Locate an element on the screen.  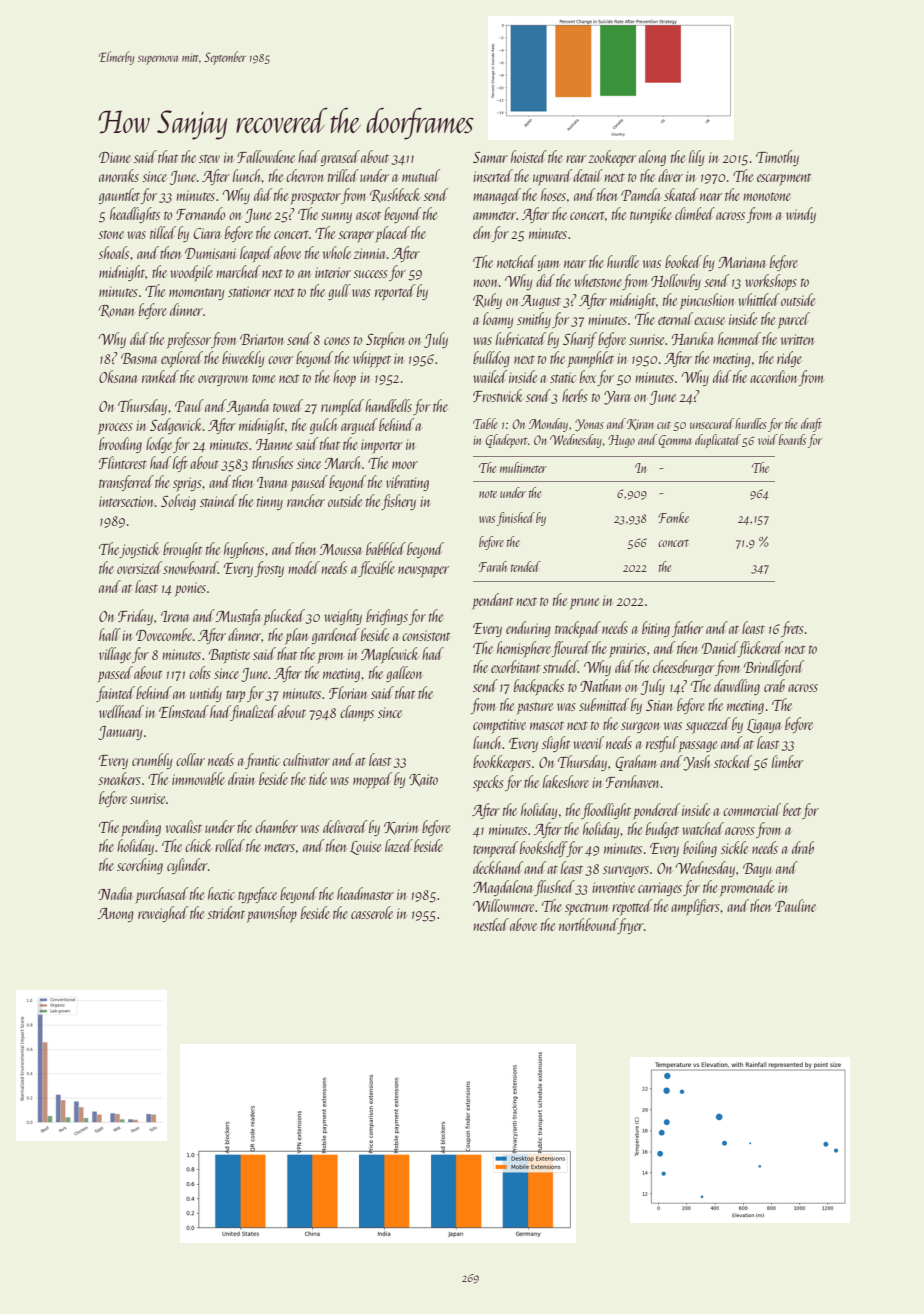
casserole is located at coordinates (372, 912).
